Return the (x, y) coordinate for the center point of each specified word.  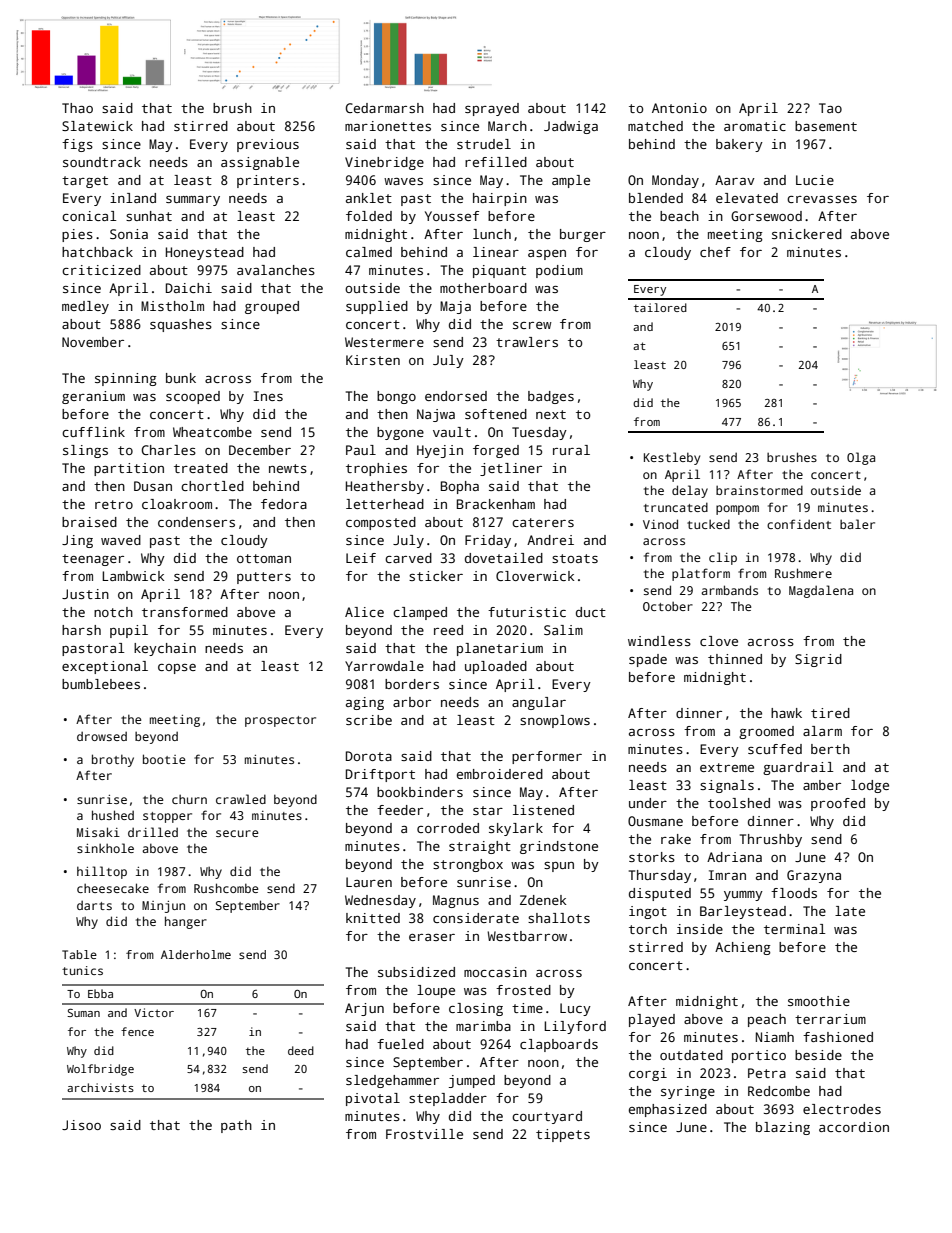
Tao (830, 108)
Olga (861, 458)
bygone (400, 433)
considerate (476, 918)
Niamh (775, 1037)
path (236, 1126)
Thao (77, 108)
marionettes (388, 126)
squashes (181, 325)
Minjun (163, 907)
